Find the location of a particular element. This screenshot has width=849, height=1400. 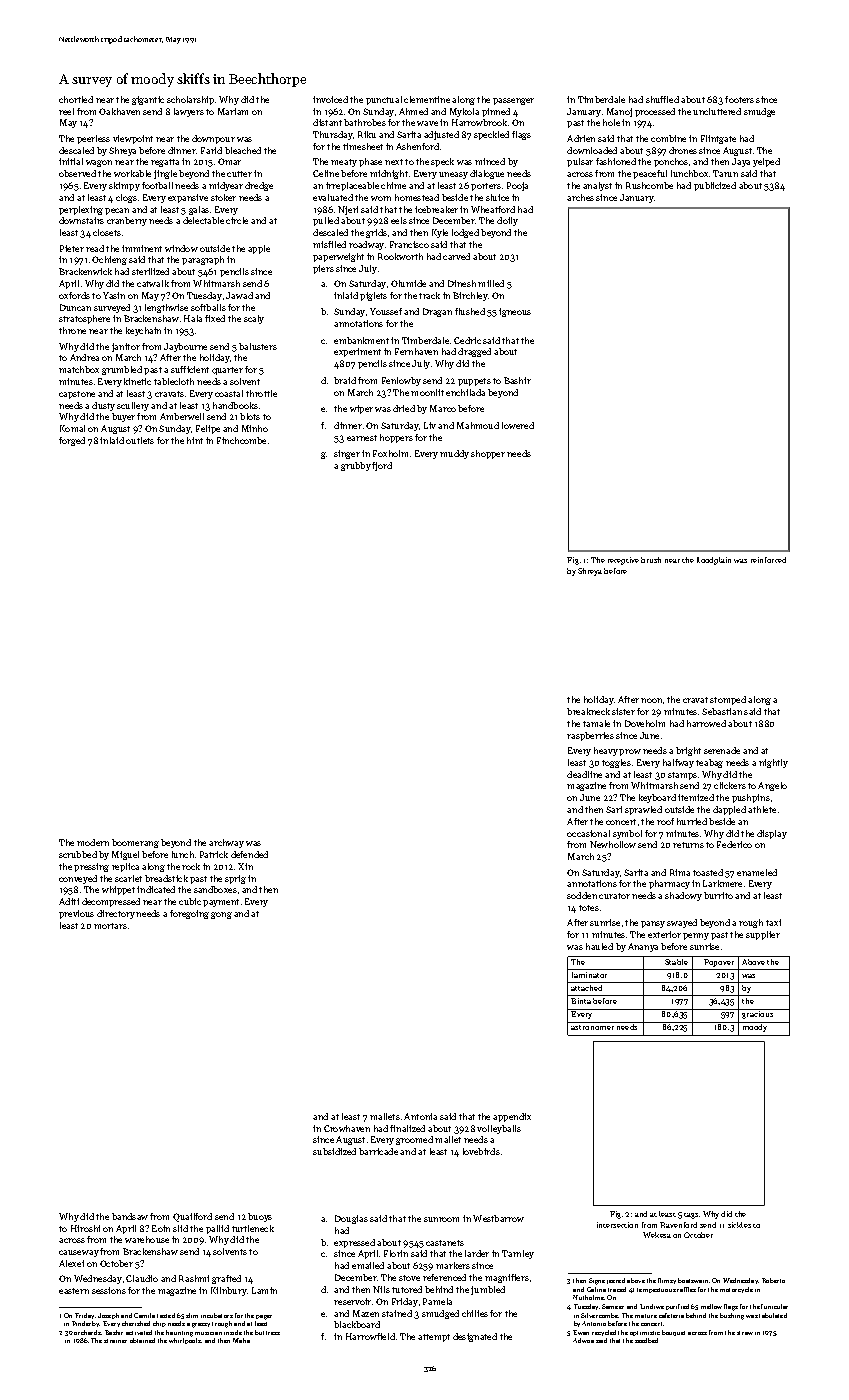

Tarnley is located at coordinates (518, 1254).
